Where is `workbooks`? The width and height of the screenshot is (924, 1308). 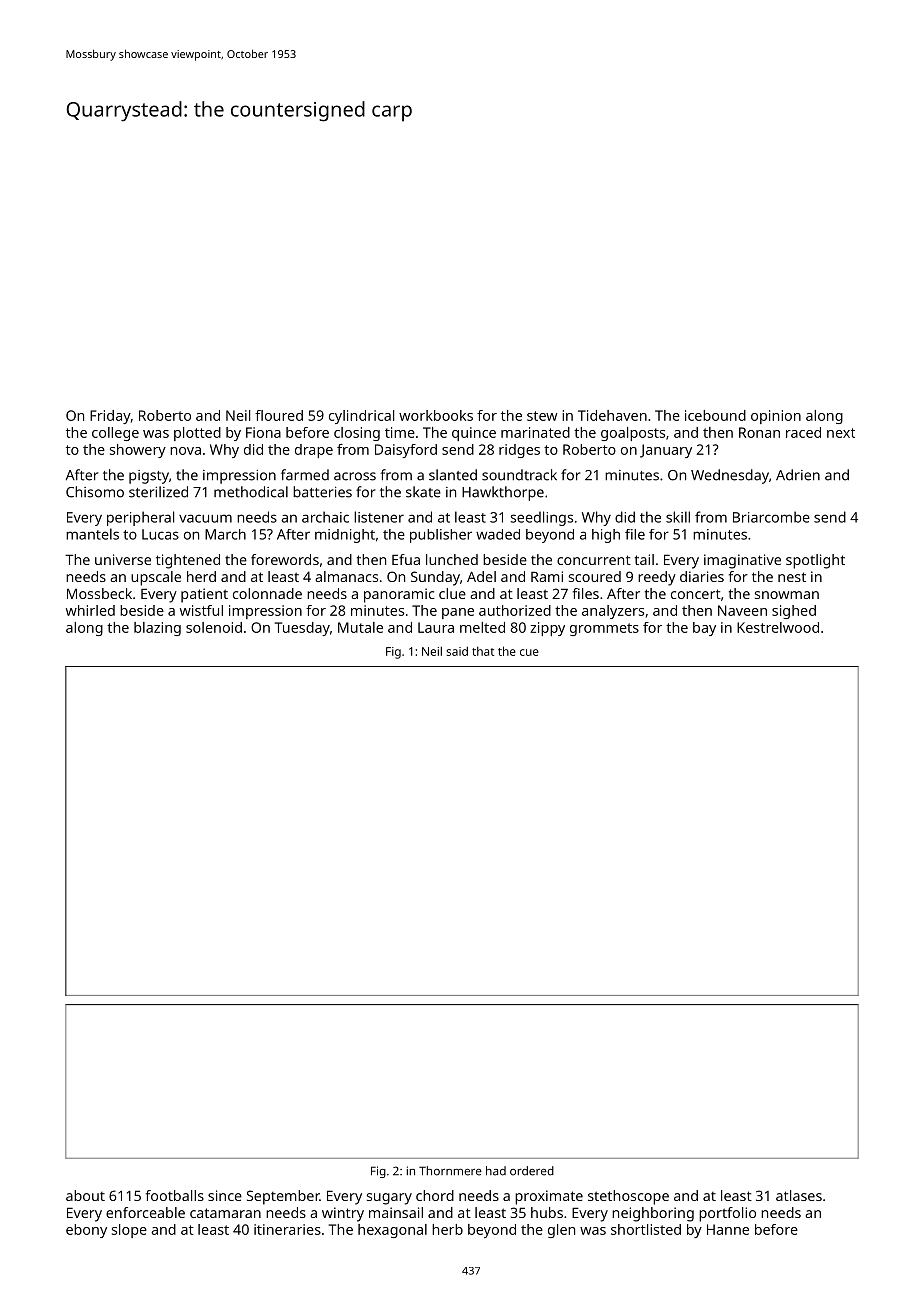 workbooks is located at coordinates (436, 415).
